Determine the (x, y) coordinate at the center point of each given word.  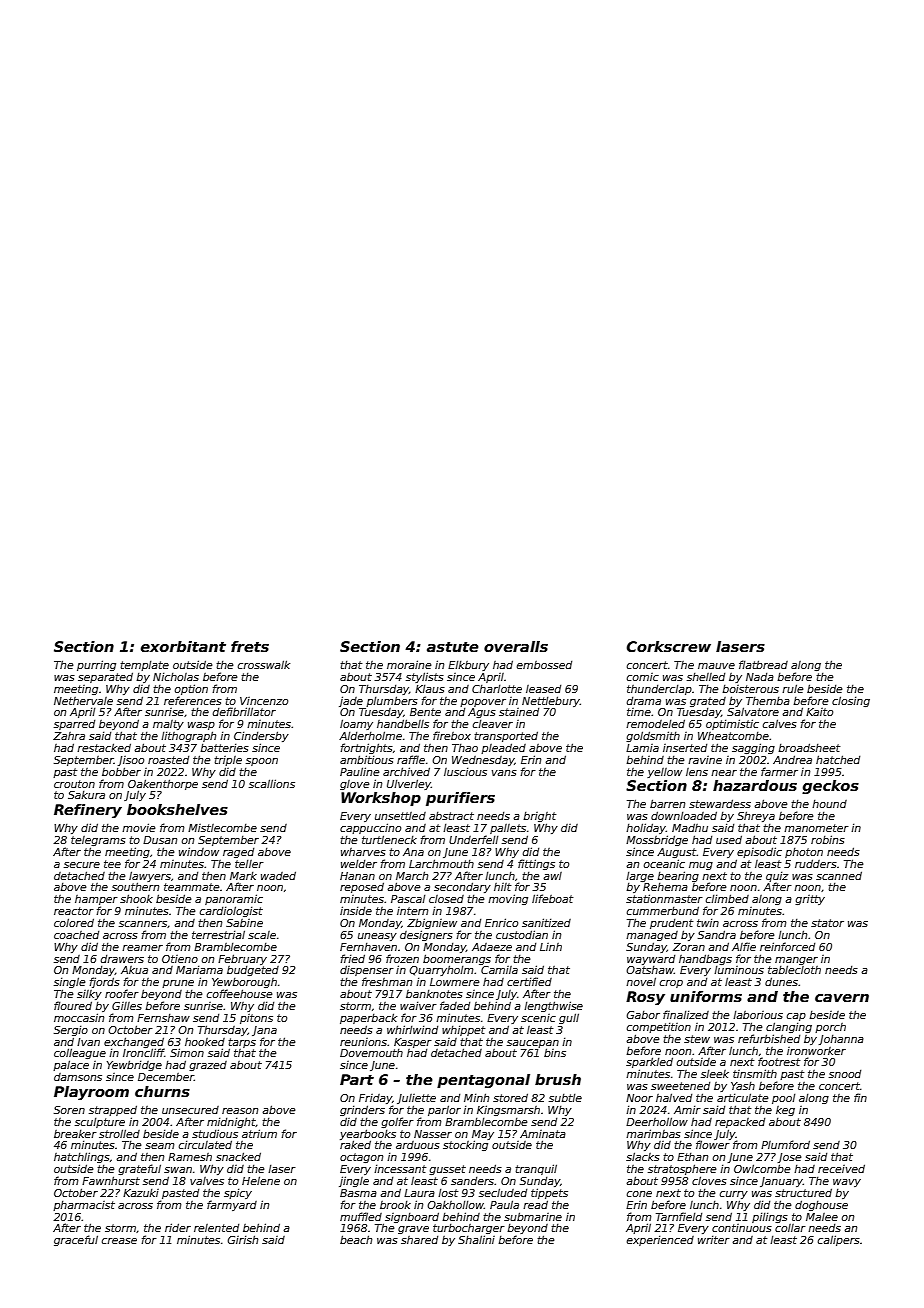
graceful (76, 1240)
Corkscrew (669, 646)
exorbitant (183, 646)
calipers (839, 1240)
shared (419, 1240)
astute (453, 647)
